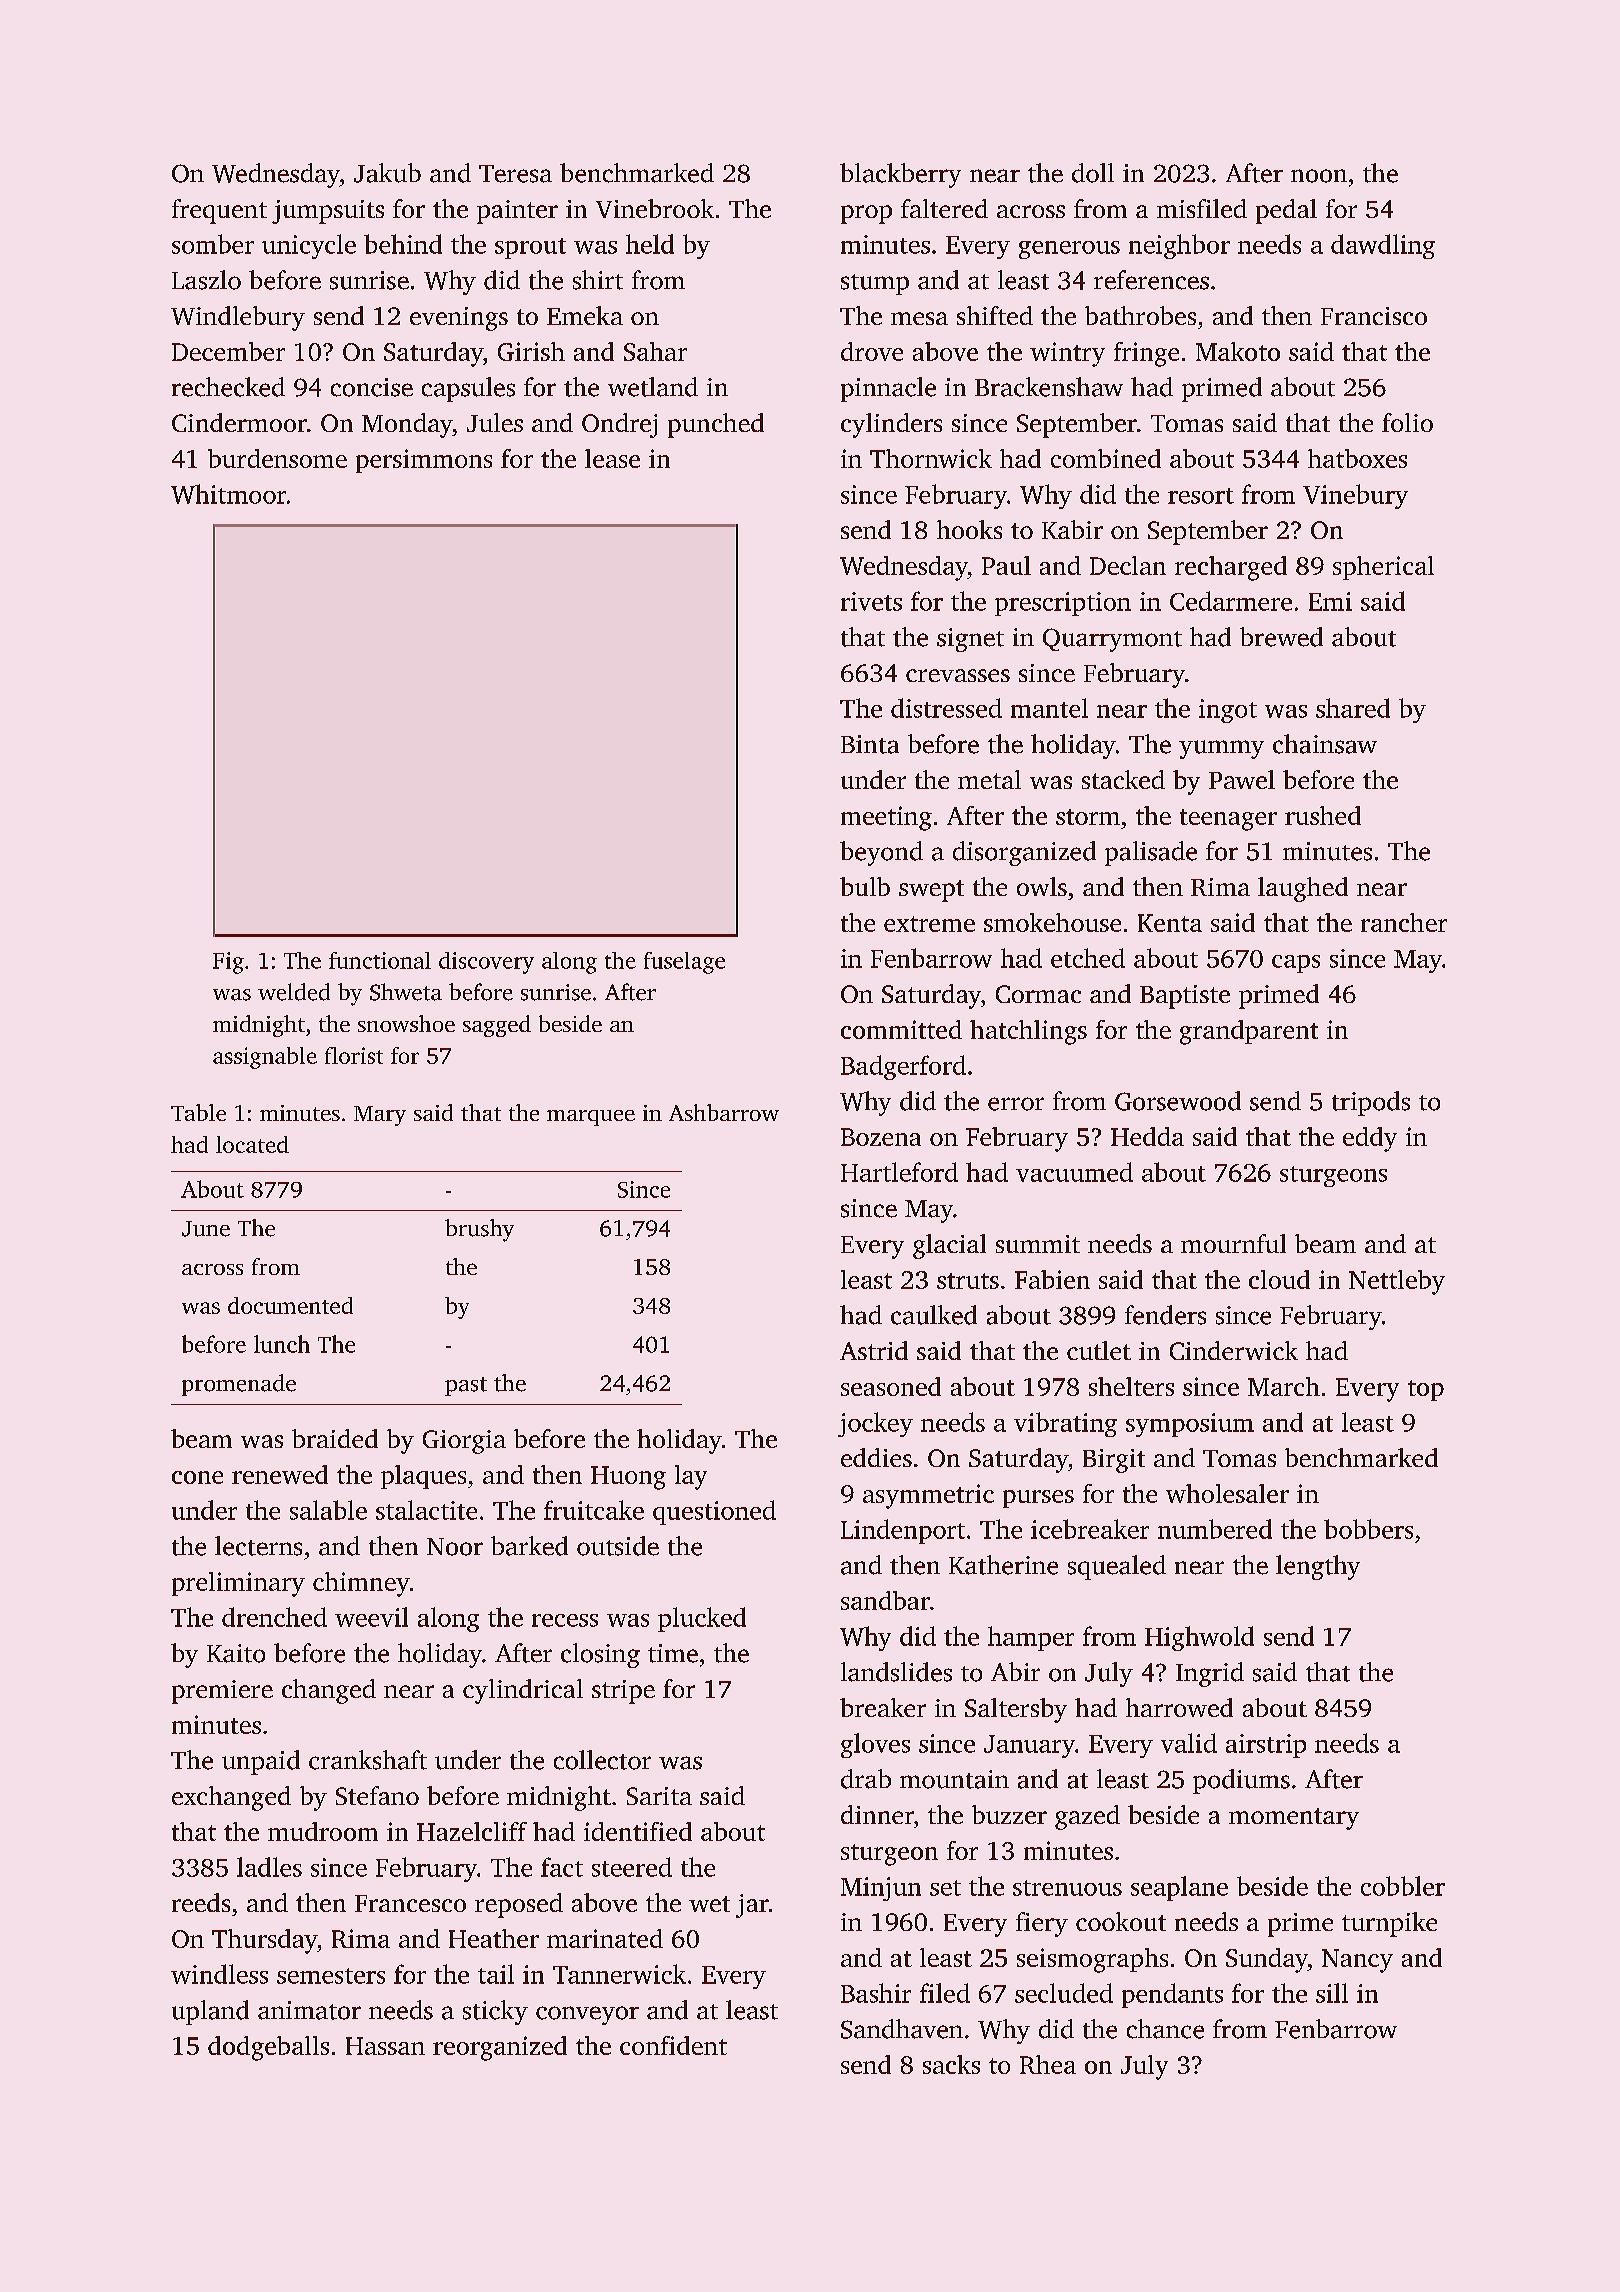  Describe the element at coordinates (934, 1315) in the screenshot. I see `caulked` at that location.
